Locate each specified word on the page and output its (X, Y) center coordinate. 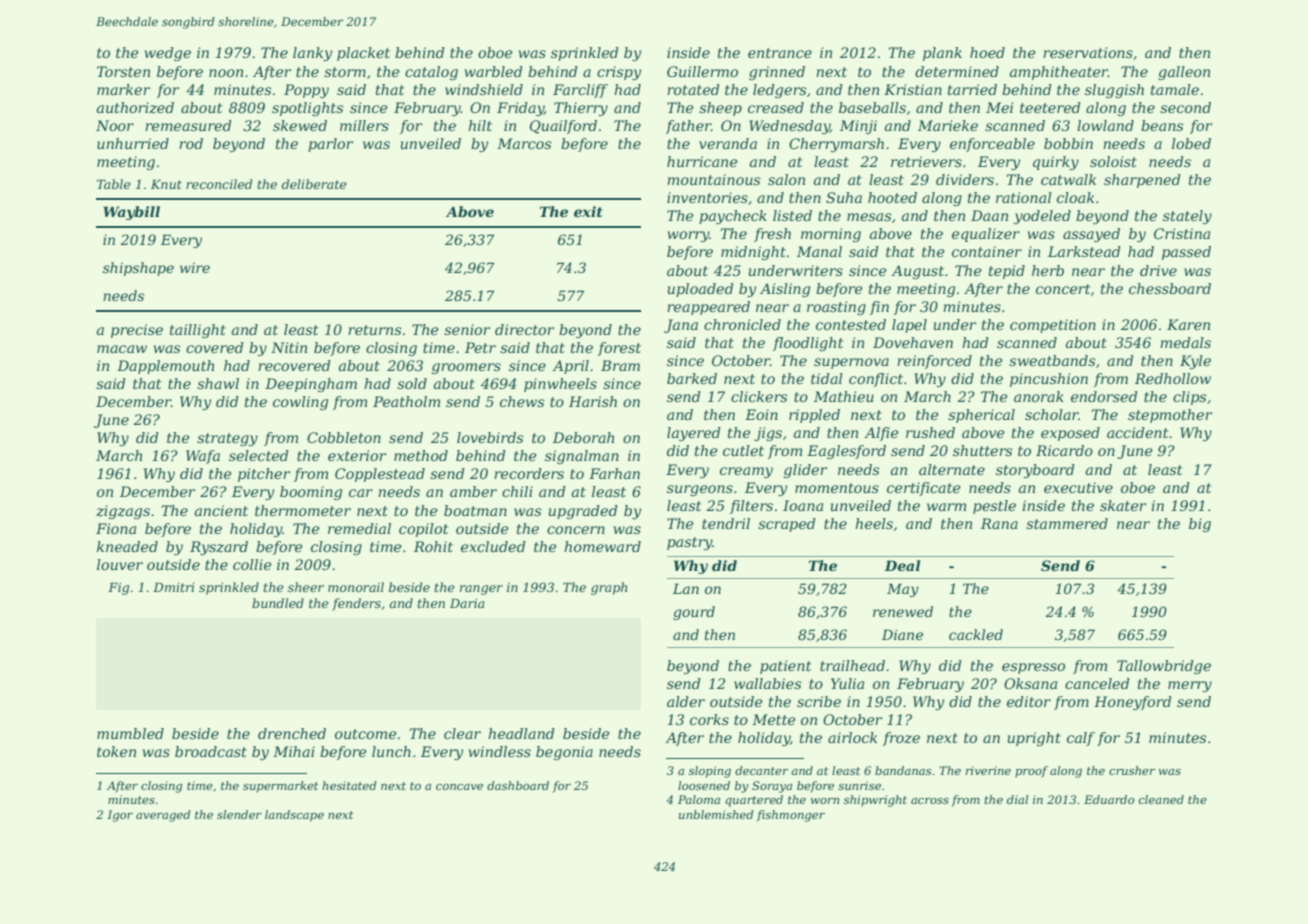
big (1200, 525)
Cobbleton (344, 437)
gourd (694, 613)
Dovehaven (913, 342)
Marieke (948, 125)
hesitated (349, 785)
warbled (494, 71)
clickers (759, 396)
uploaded (701, 290)
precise (137, 331)
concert (1063, 289)
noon (226, 73)
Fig (118, 589)
